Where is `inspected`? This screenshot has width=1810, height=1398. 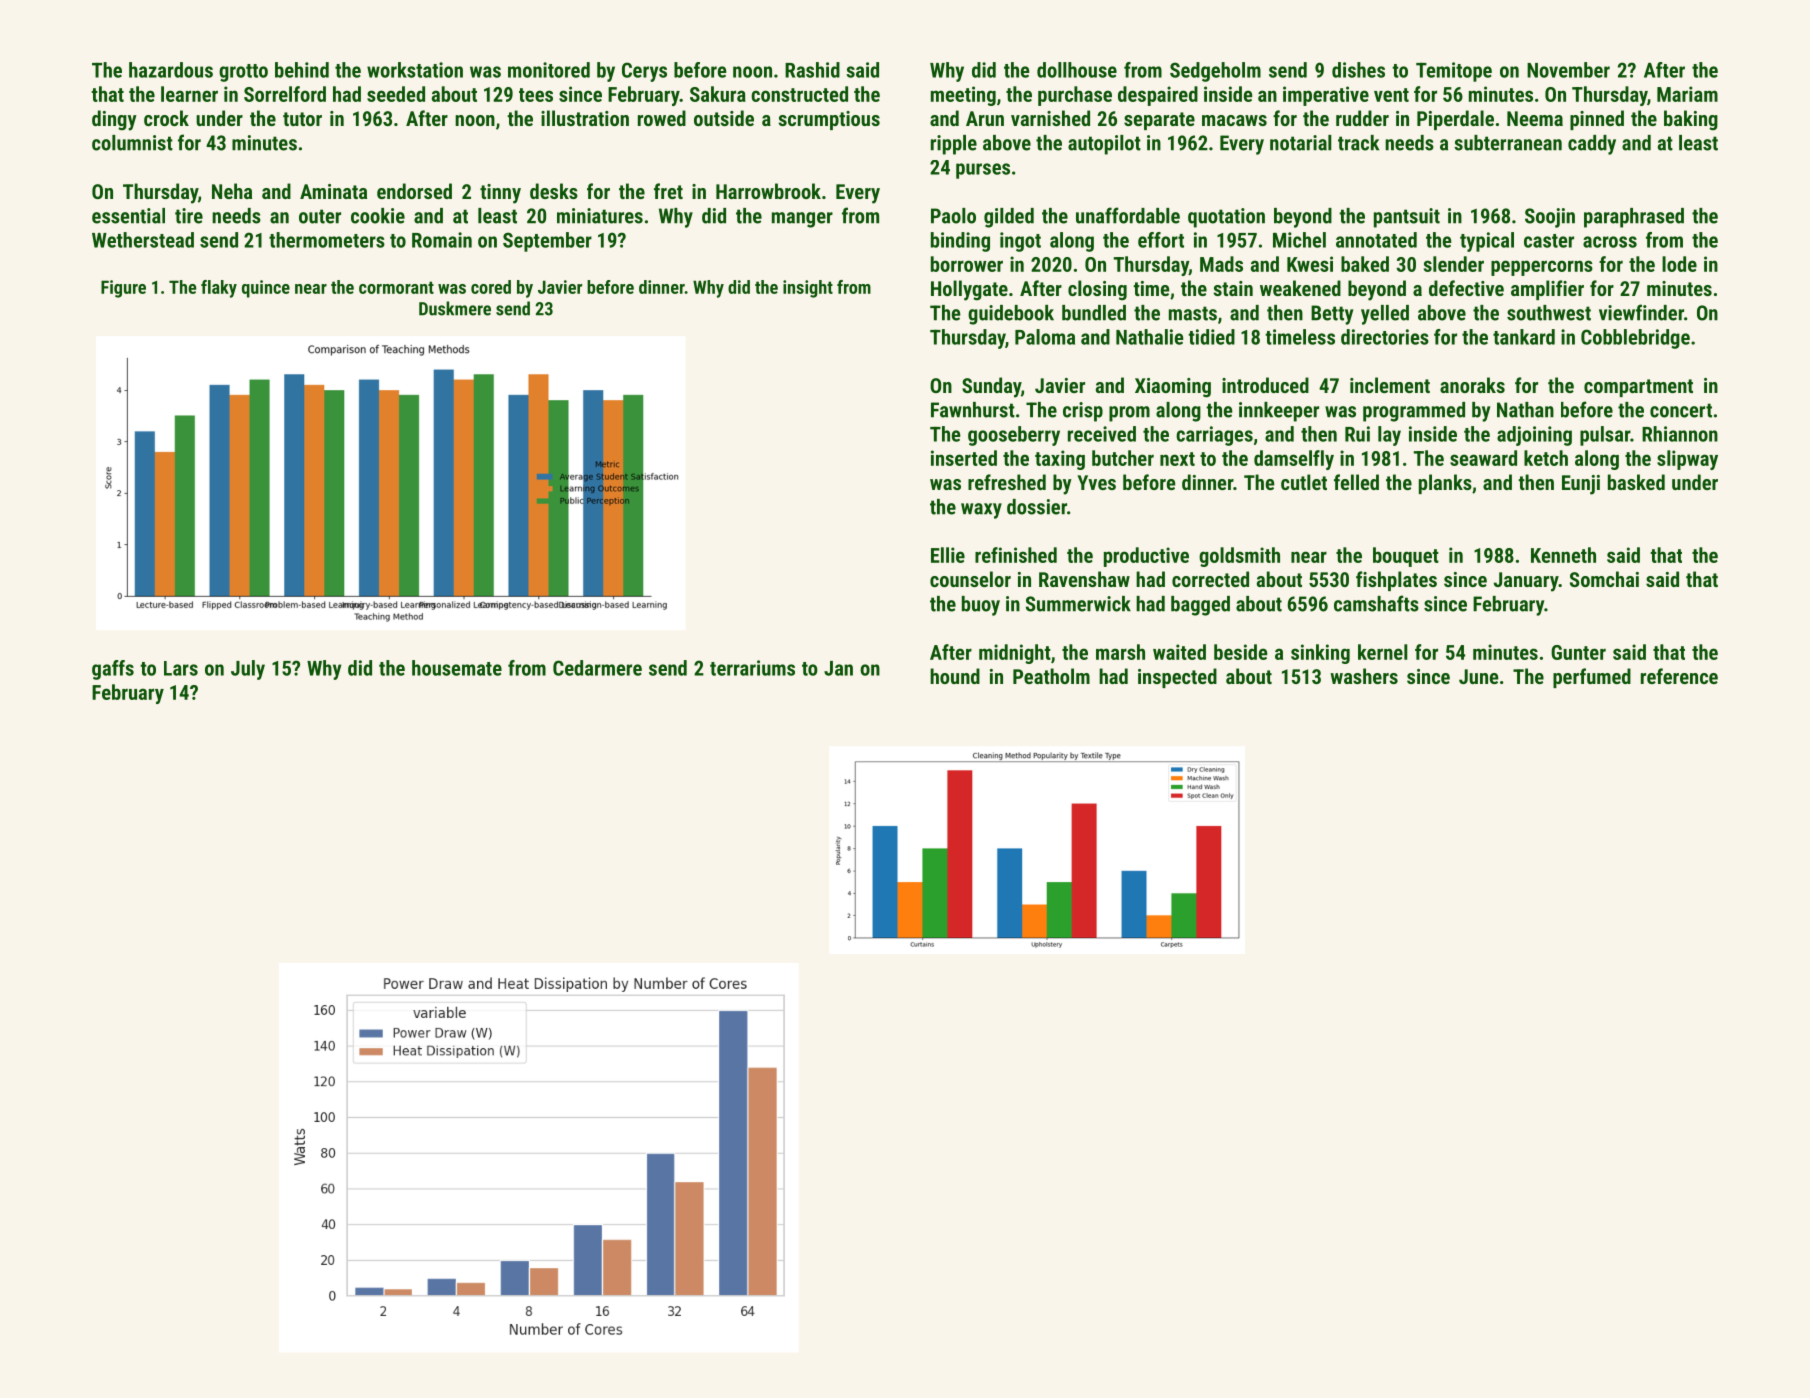 inspected is located at coordinates (1177, 678).
